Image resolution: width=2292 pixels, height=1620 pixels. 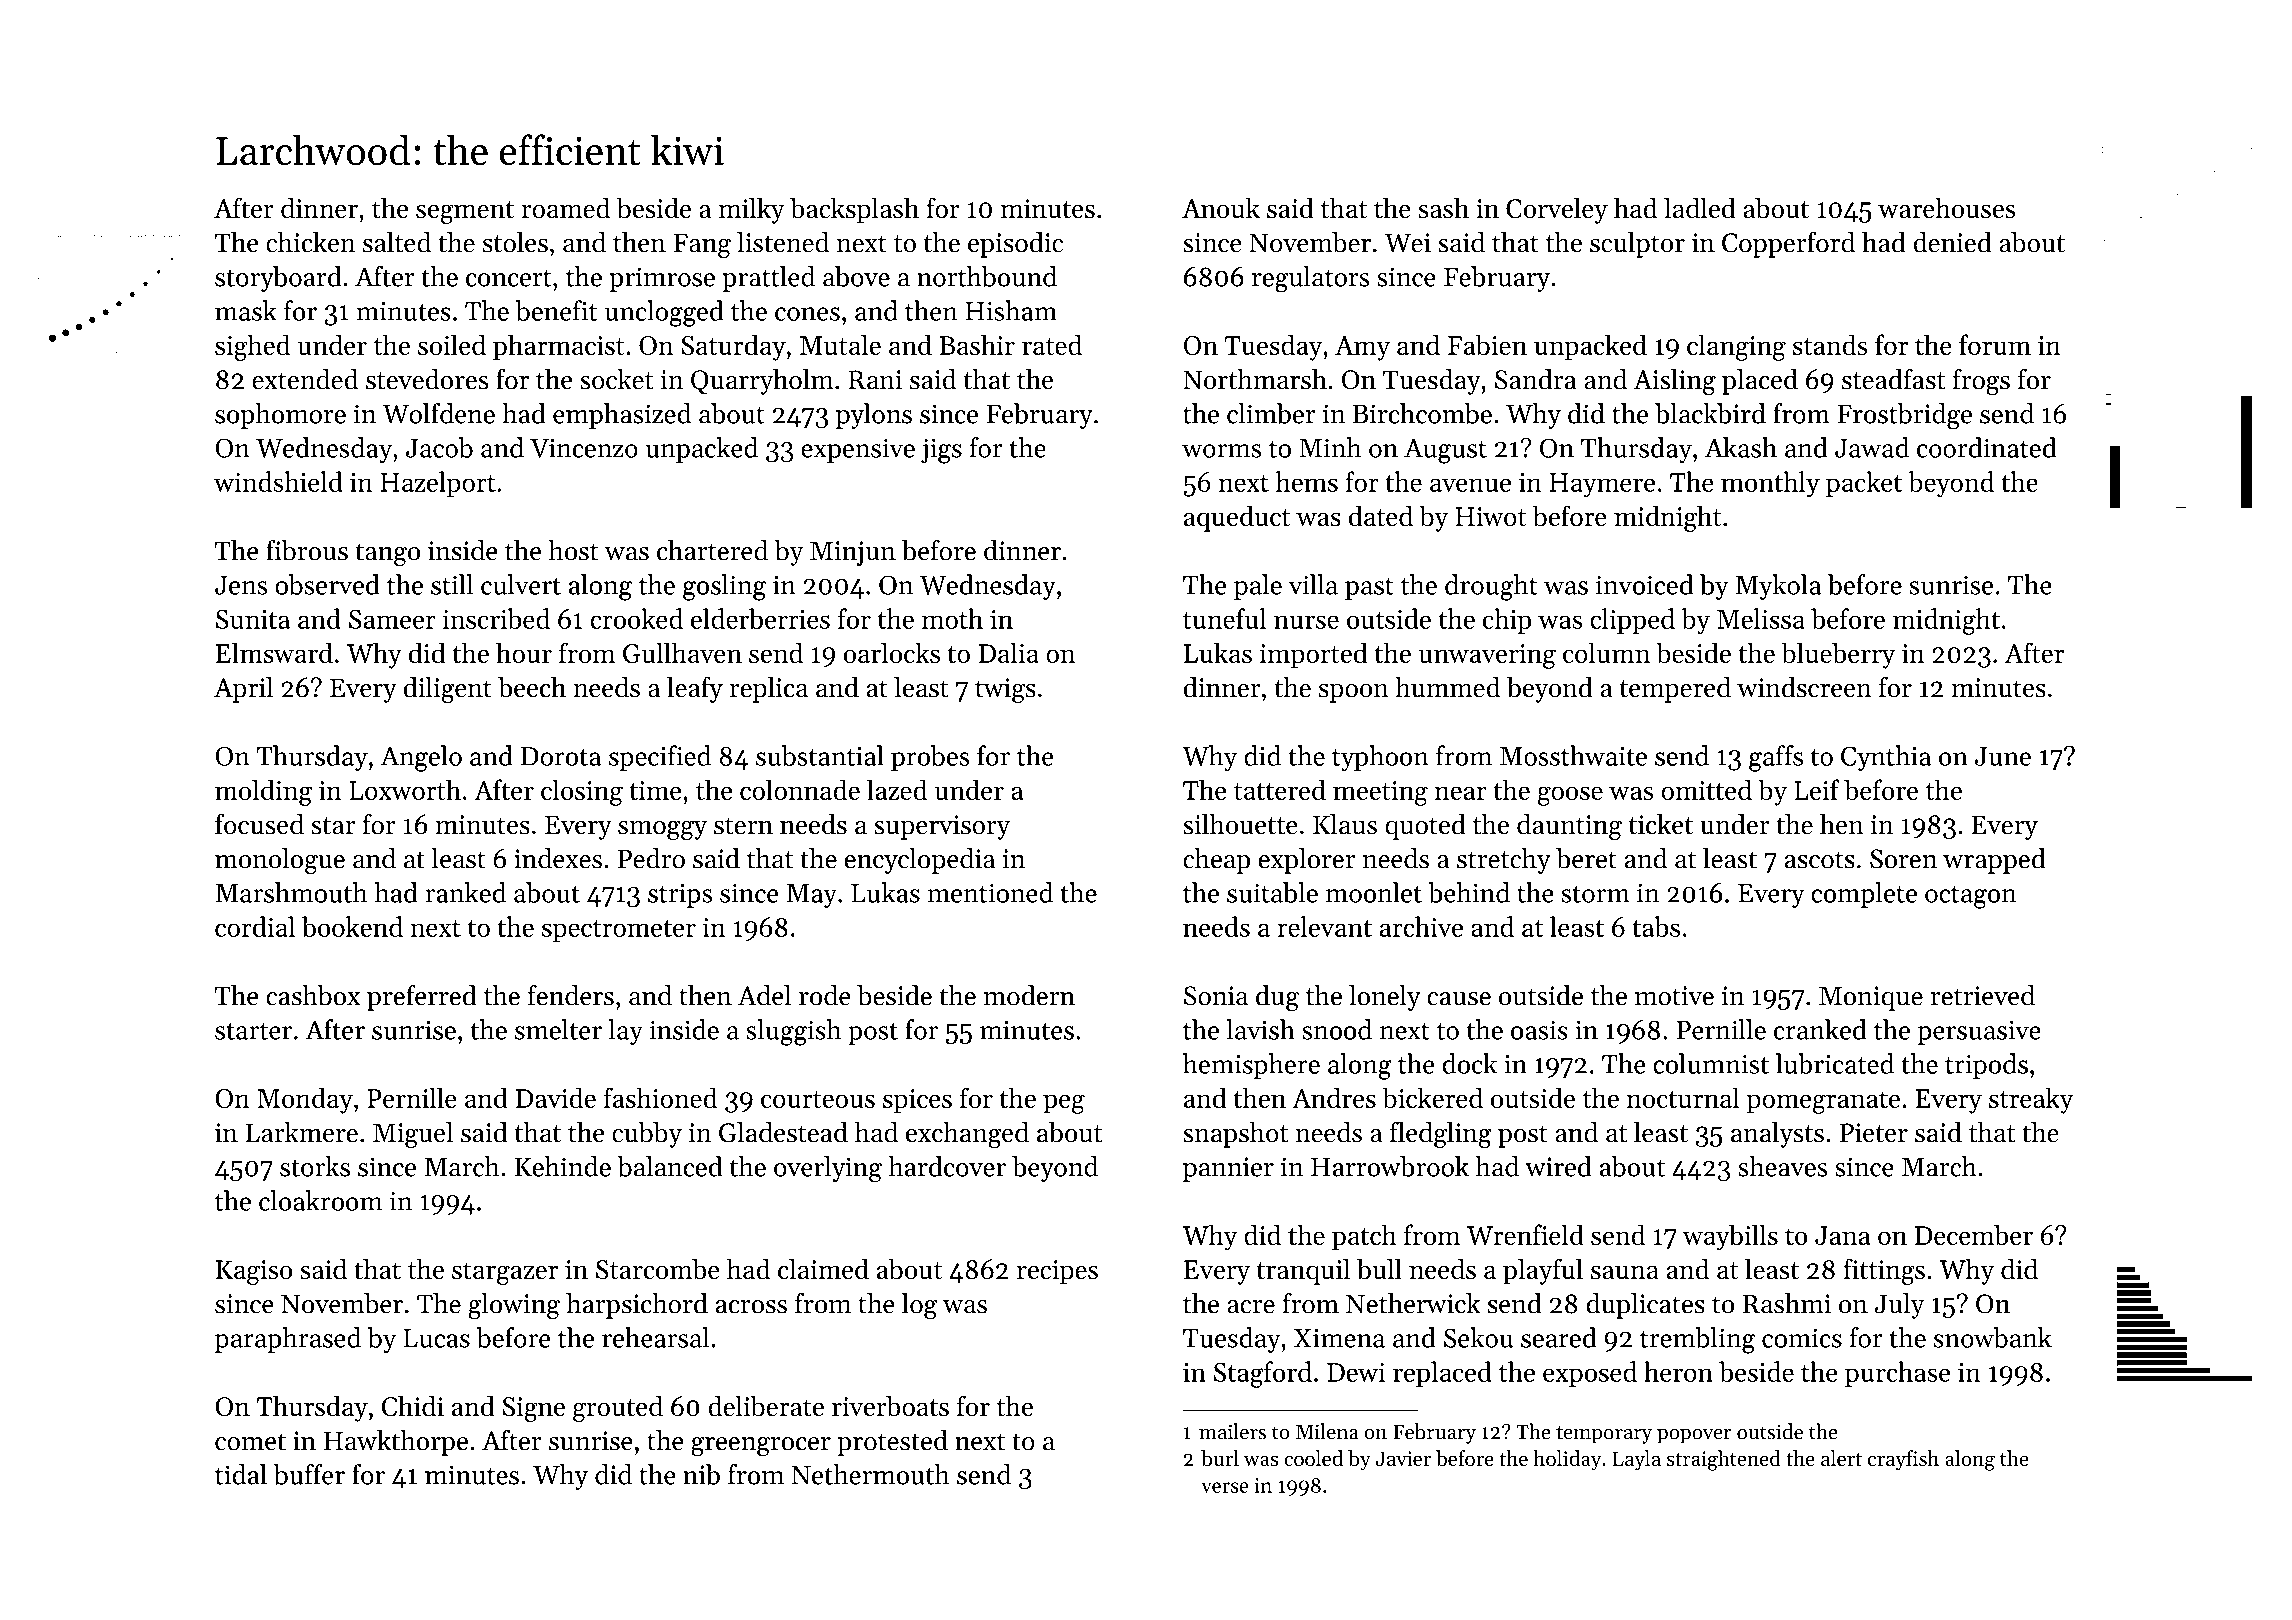 I want to click on complete, so click(x=1864, y=895).
